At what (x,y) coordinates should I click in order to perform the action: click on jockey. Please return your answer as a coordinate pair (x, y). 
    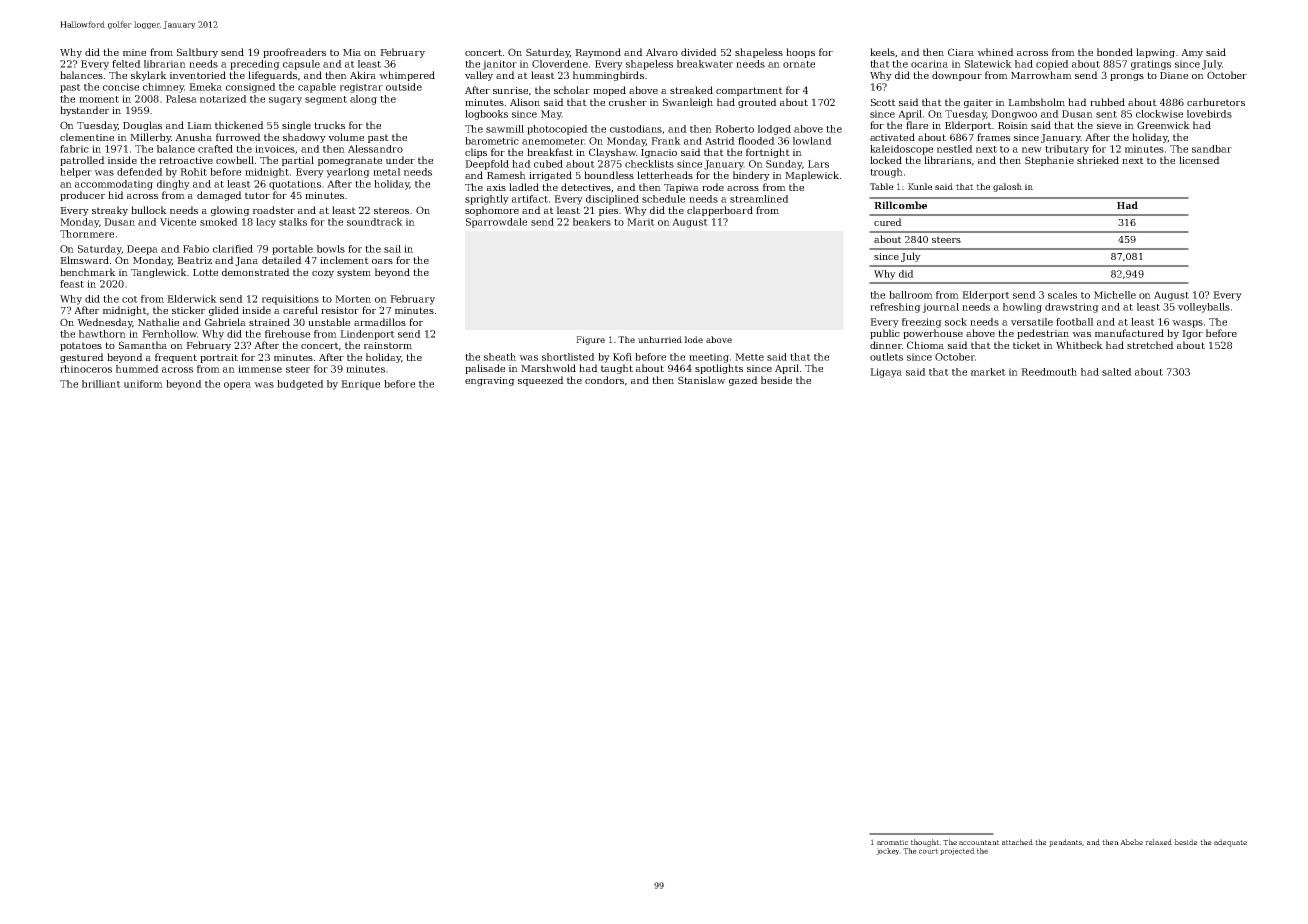
    Looking at the image, I should click on (888, 851).
